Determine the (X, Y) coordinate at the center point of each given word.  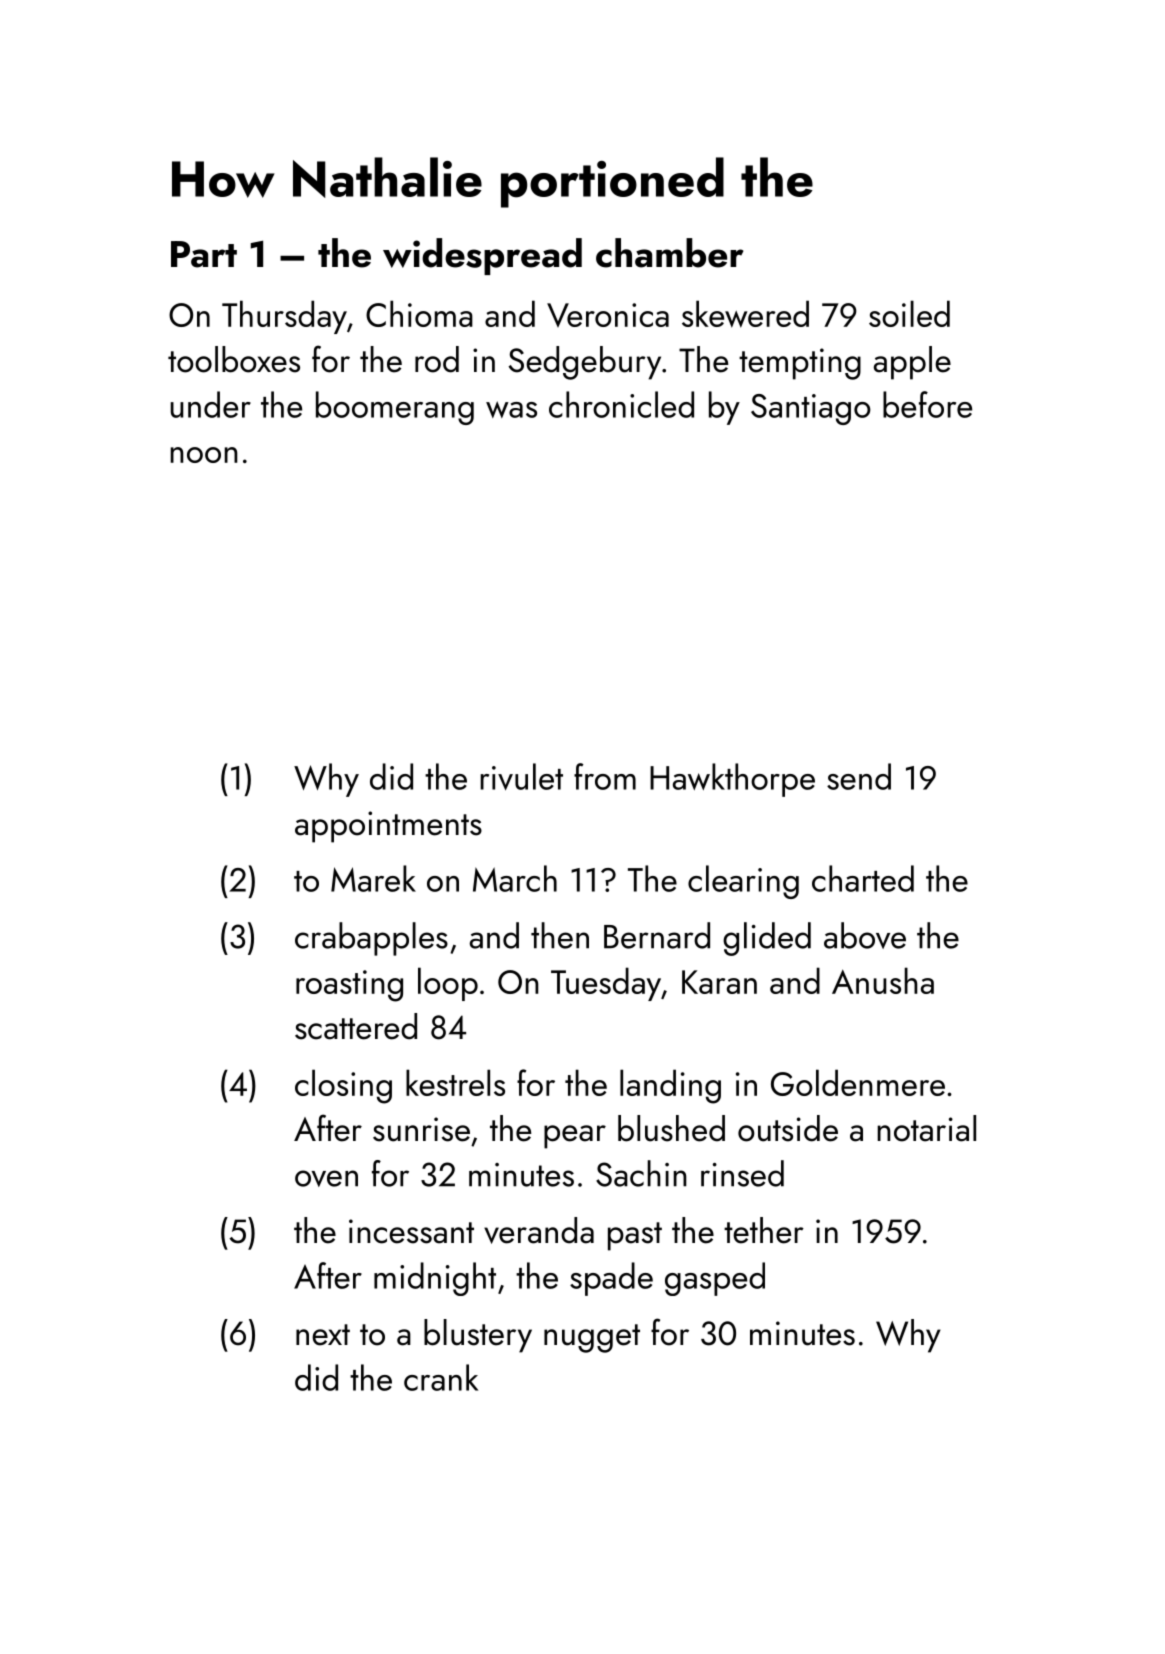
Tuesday (606, 984)
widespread (482, 256)
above (865, 935)
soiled (909, 313)
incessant (411, 1231)
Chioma (419, 313)
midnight (435, 1279)
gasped (715, 1279)
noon (204, 455)
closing (343, 1086)
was (511, 409)
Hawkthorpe (732, 780)
